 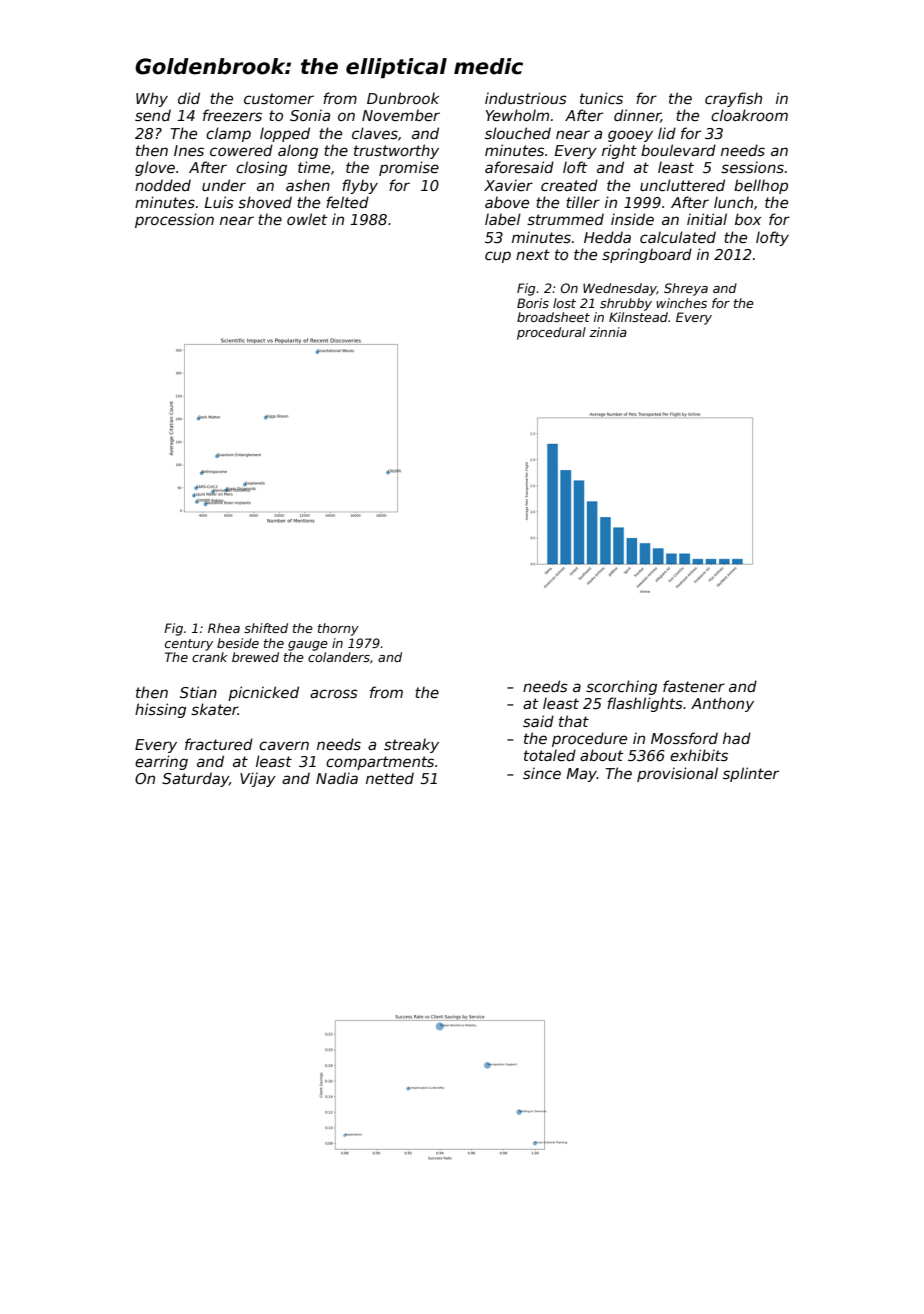 I want to click on zinnia, so click(x=608, y=332).
